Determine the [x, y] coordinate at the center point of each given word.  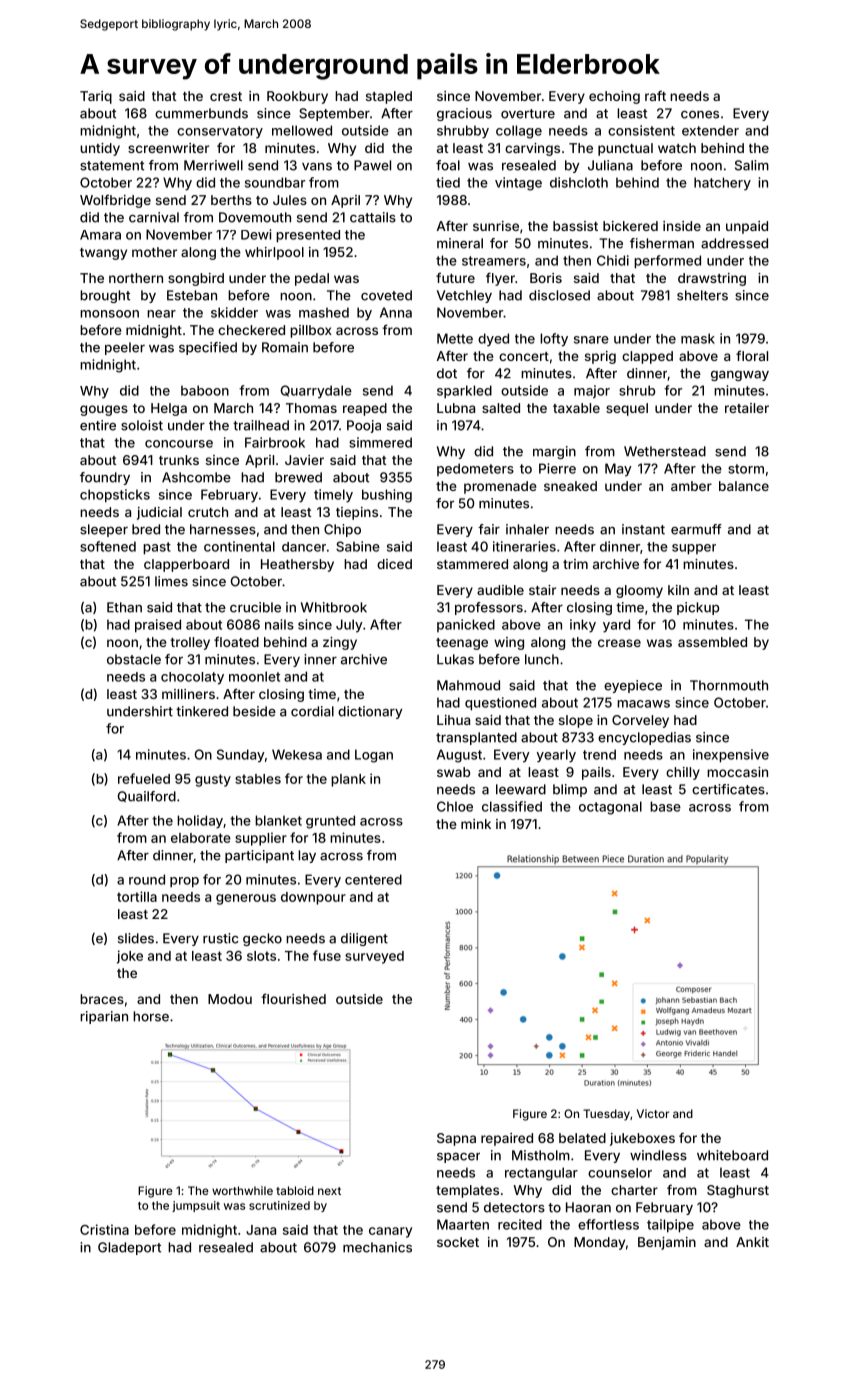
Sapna [456, 1139]
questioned [500, 704]
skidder [234, 312]
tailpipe [670, 1226]
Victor [653, 1113]
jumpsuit [196, 1206]
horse [151, 1016]
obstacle [134, 659]
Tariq [96, 97]
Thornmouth [729, 685]
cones [700, 115]
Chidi [613, 260]
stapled [389, 97]
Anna [396, 312]
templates [467, 1191]
